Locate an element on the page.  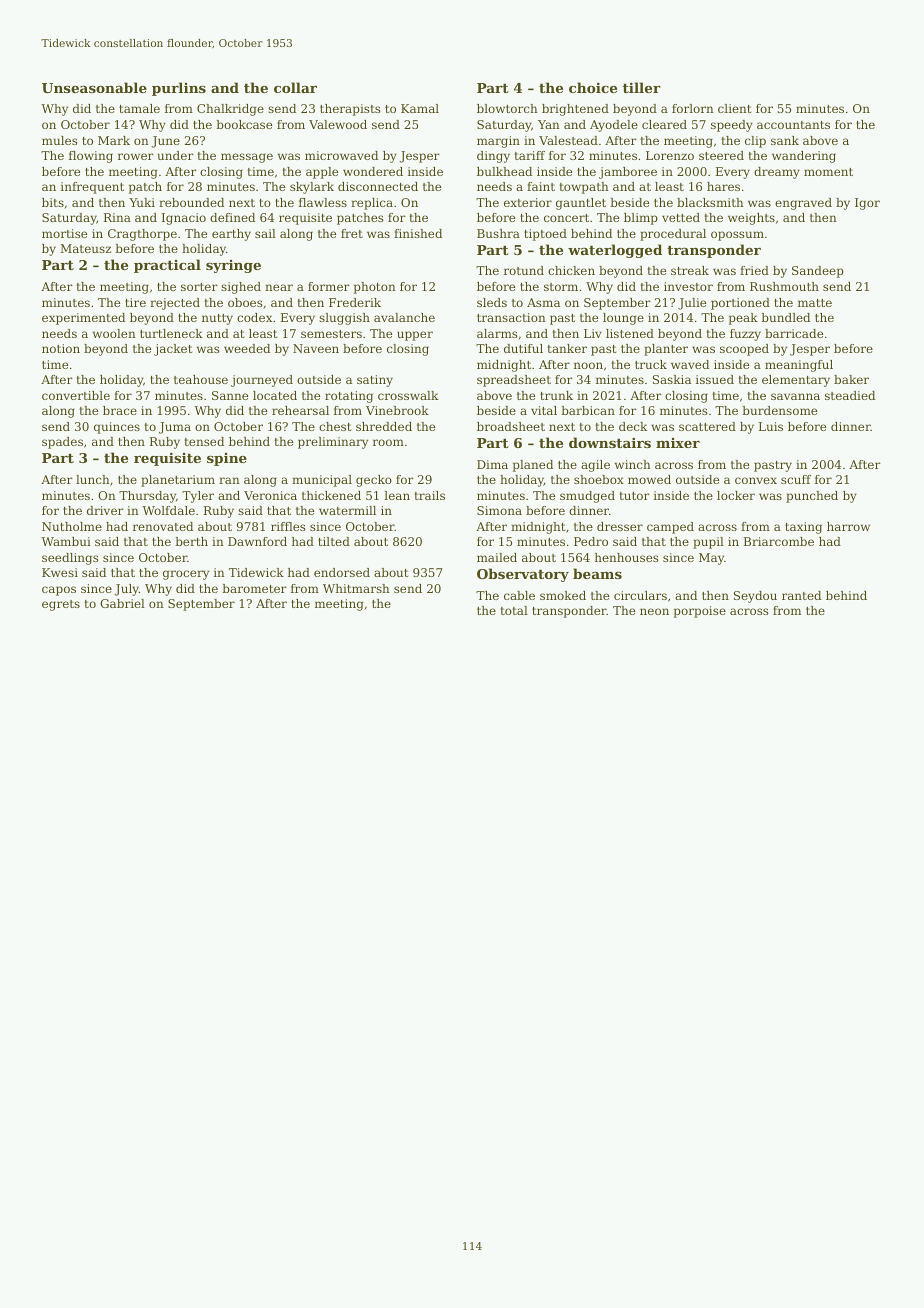
Ignacio is located at coordinates (184, 219).
